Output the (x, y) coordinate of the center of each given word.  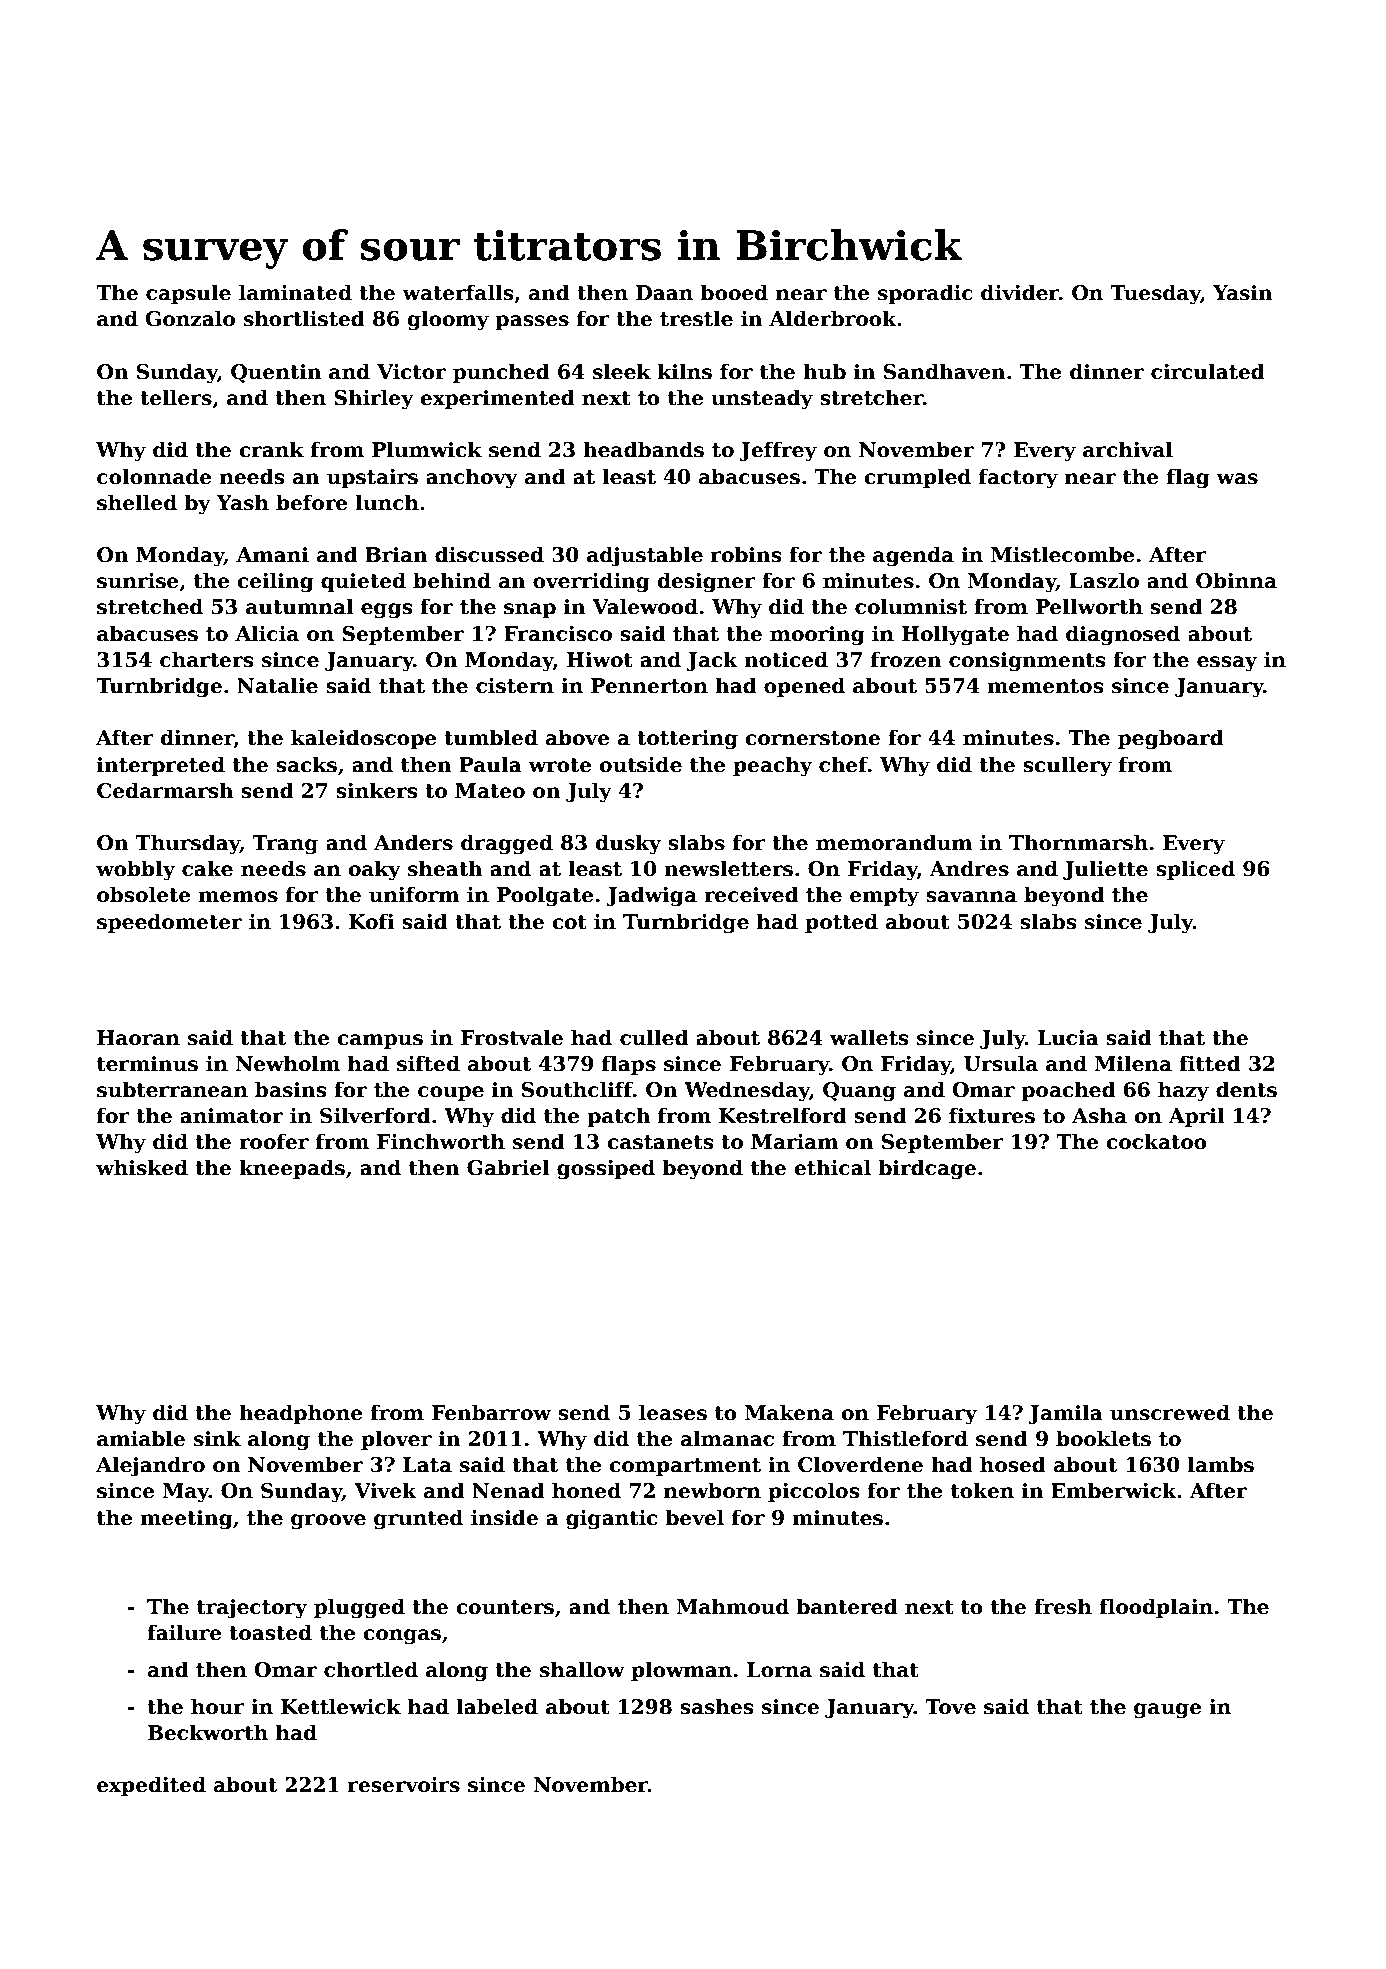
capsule (188, 294)
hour (217, 1706)
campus (380, 1041)
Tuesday (1155, 294)
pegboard (1171, 739)
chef (843, 764)
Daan (664, 293)
